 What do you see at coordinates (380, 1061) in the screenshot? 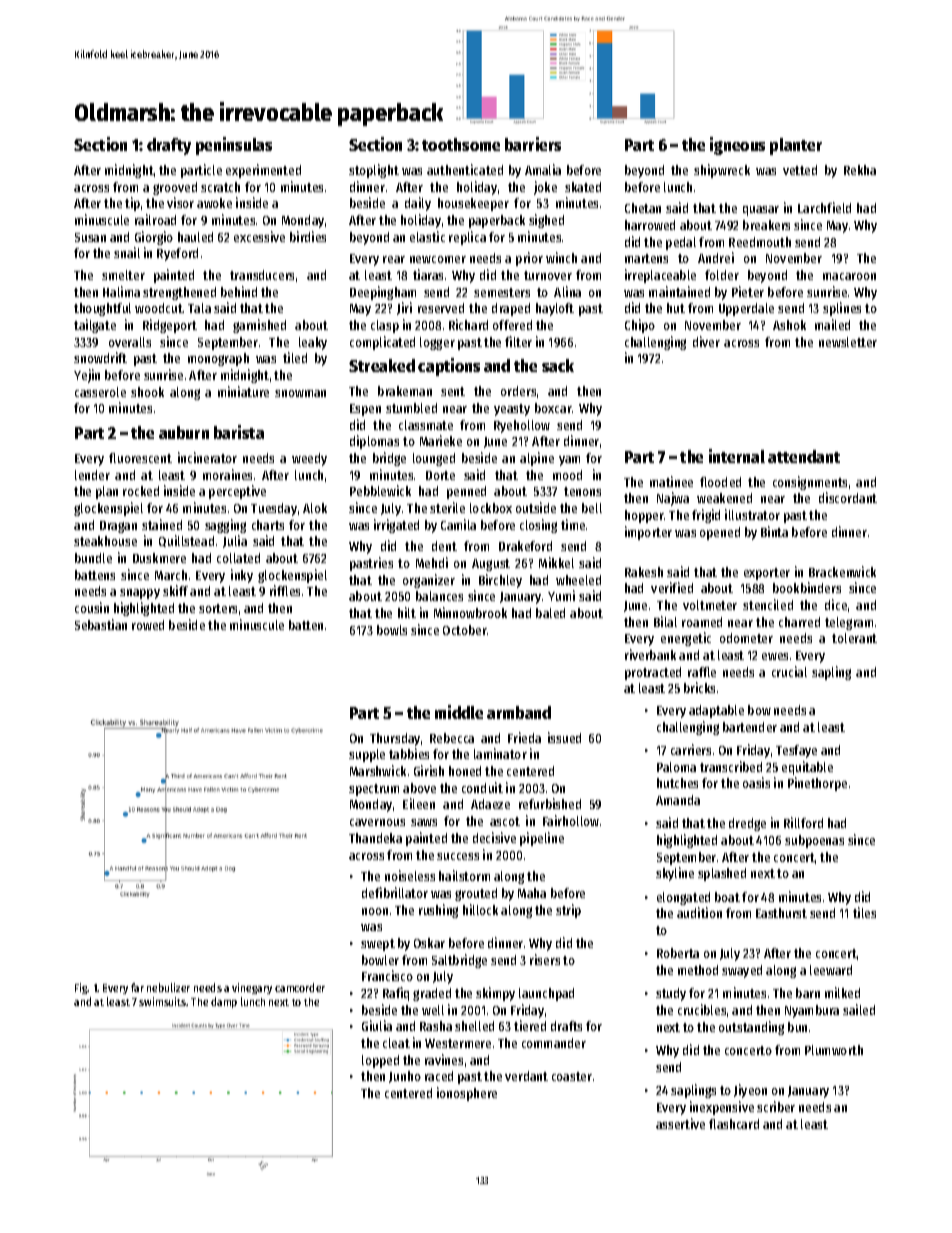
I see `lopped` at bounding box center [380, 1061].
